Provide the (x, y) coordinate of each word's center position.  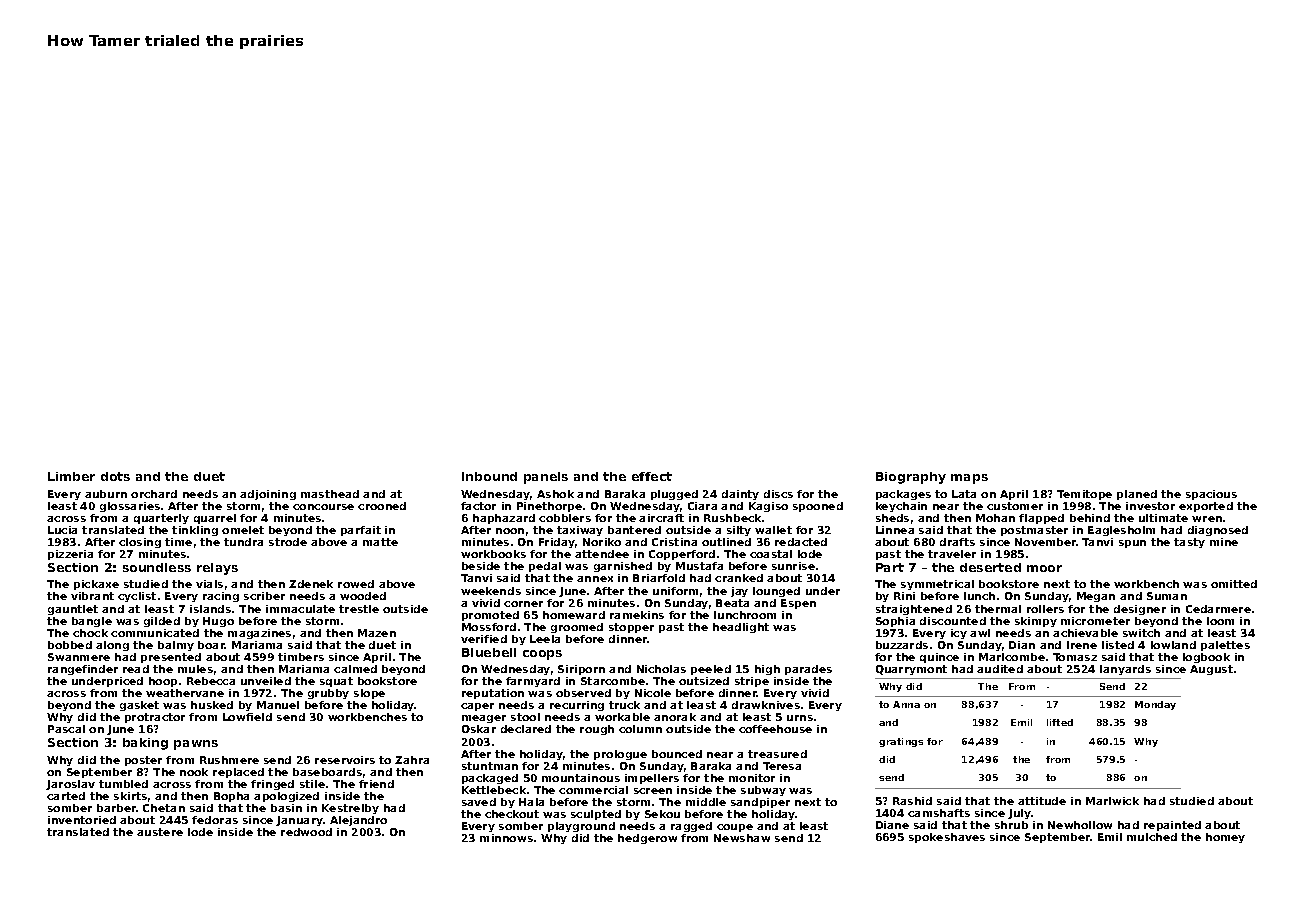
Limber (71, 476)
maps (969, 479)
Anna (906, 704)
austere (160, 832)
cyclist (137, 597)
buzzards (902, 645)
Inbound (489, 476)
